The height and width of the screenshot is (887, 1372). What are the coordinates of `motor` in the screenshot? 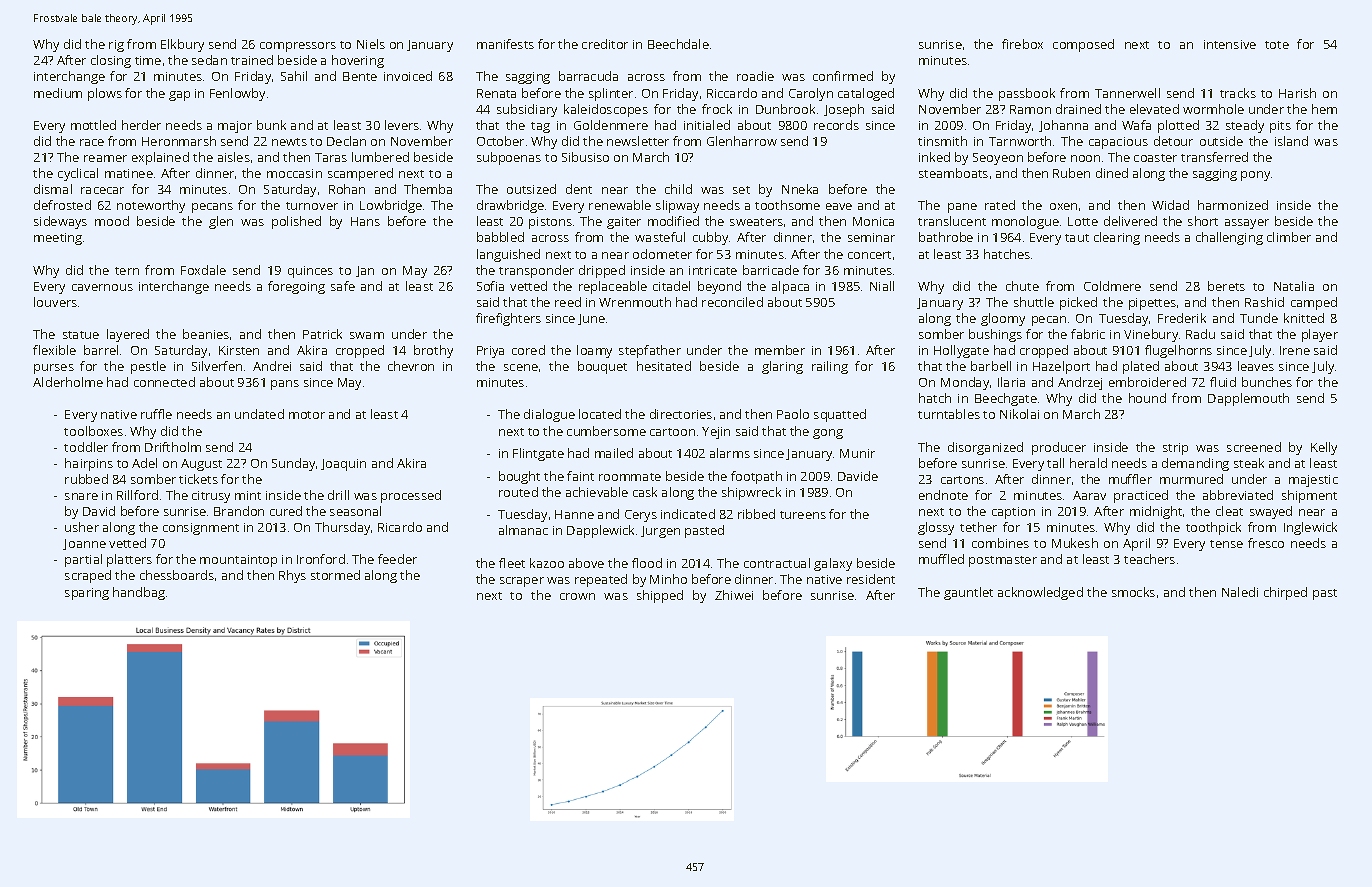 It's located at (307, 415).
